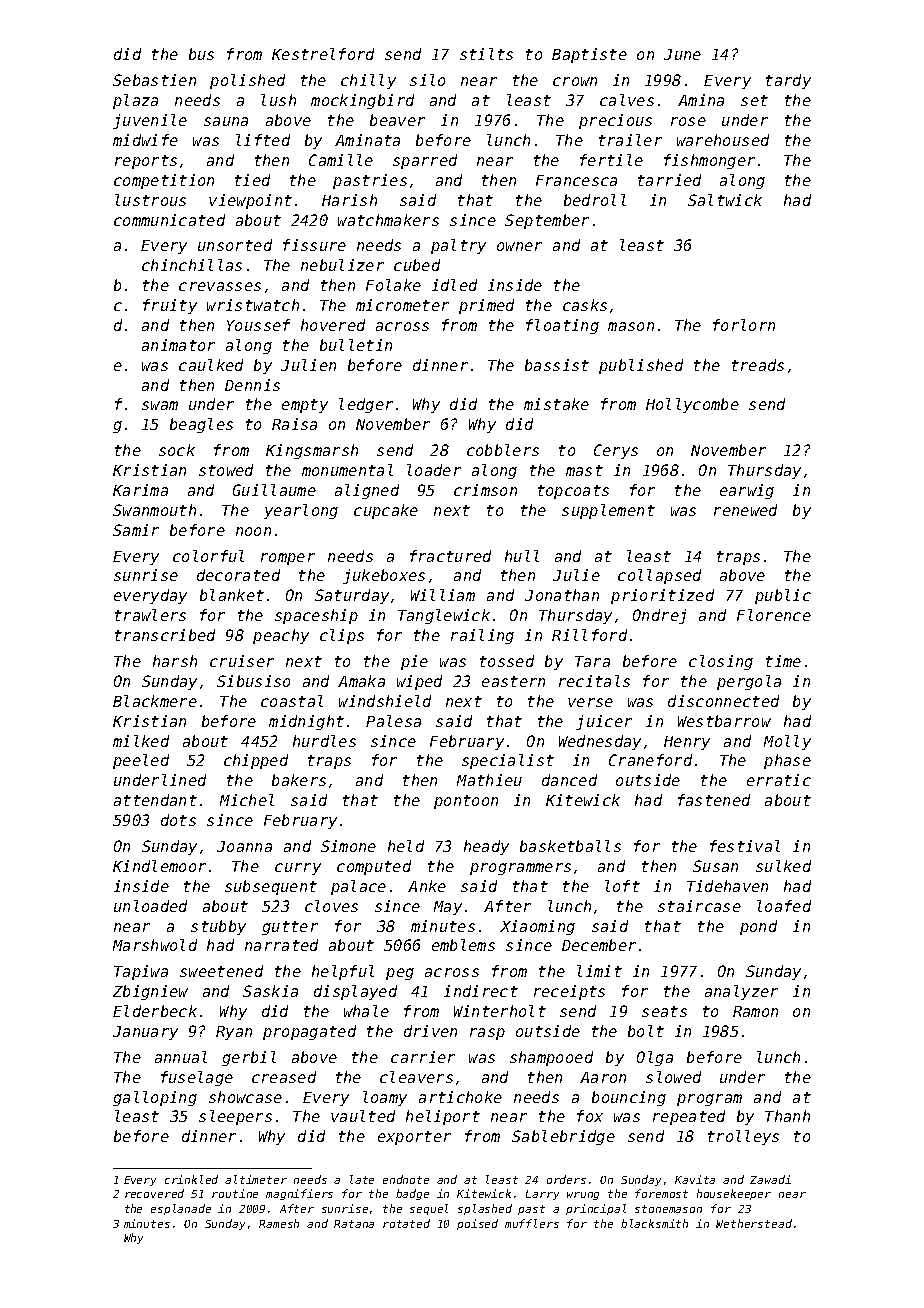 This screenshot has height=1308, width=924. Describe the element at coordinates (347, 470) in the screenshot. I see `monumental` at that location.
